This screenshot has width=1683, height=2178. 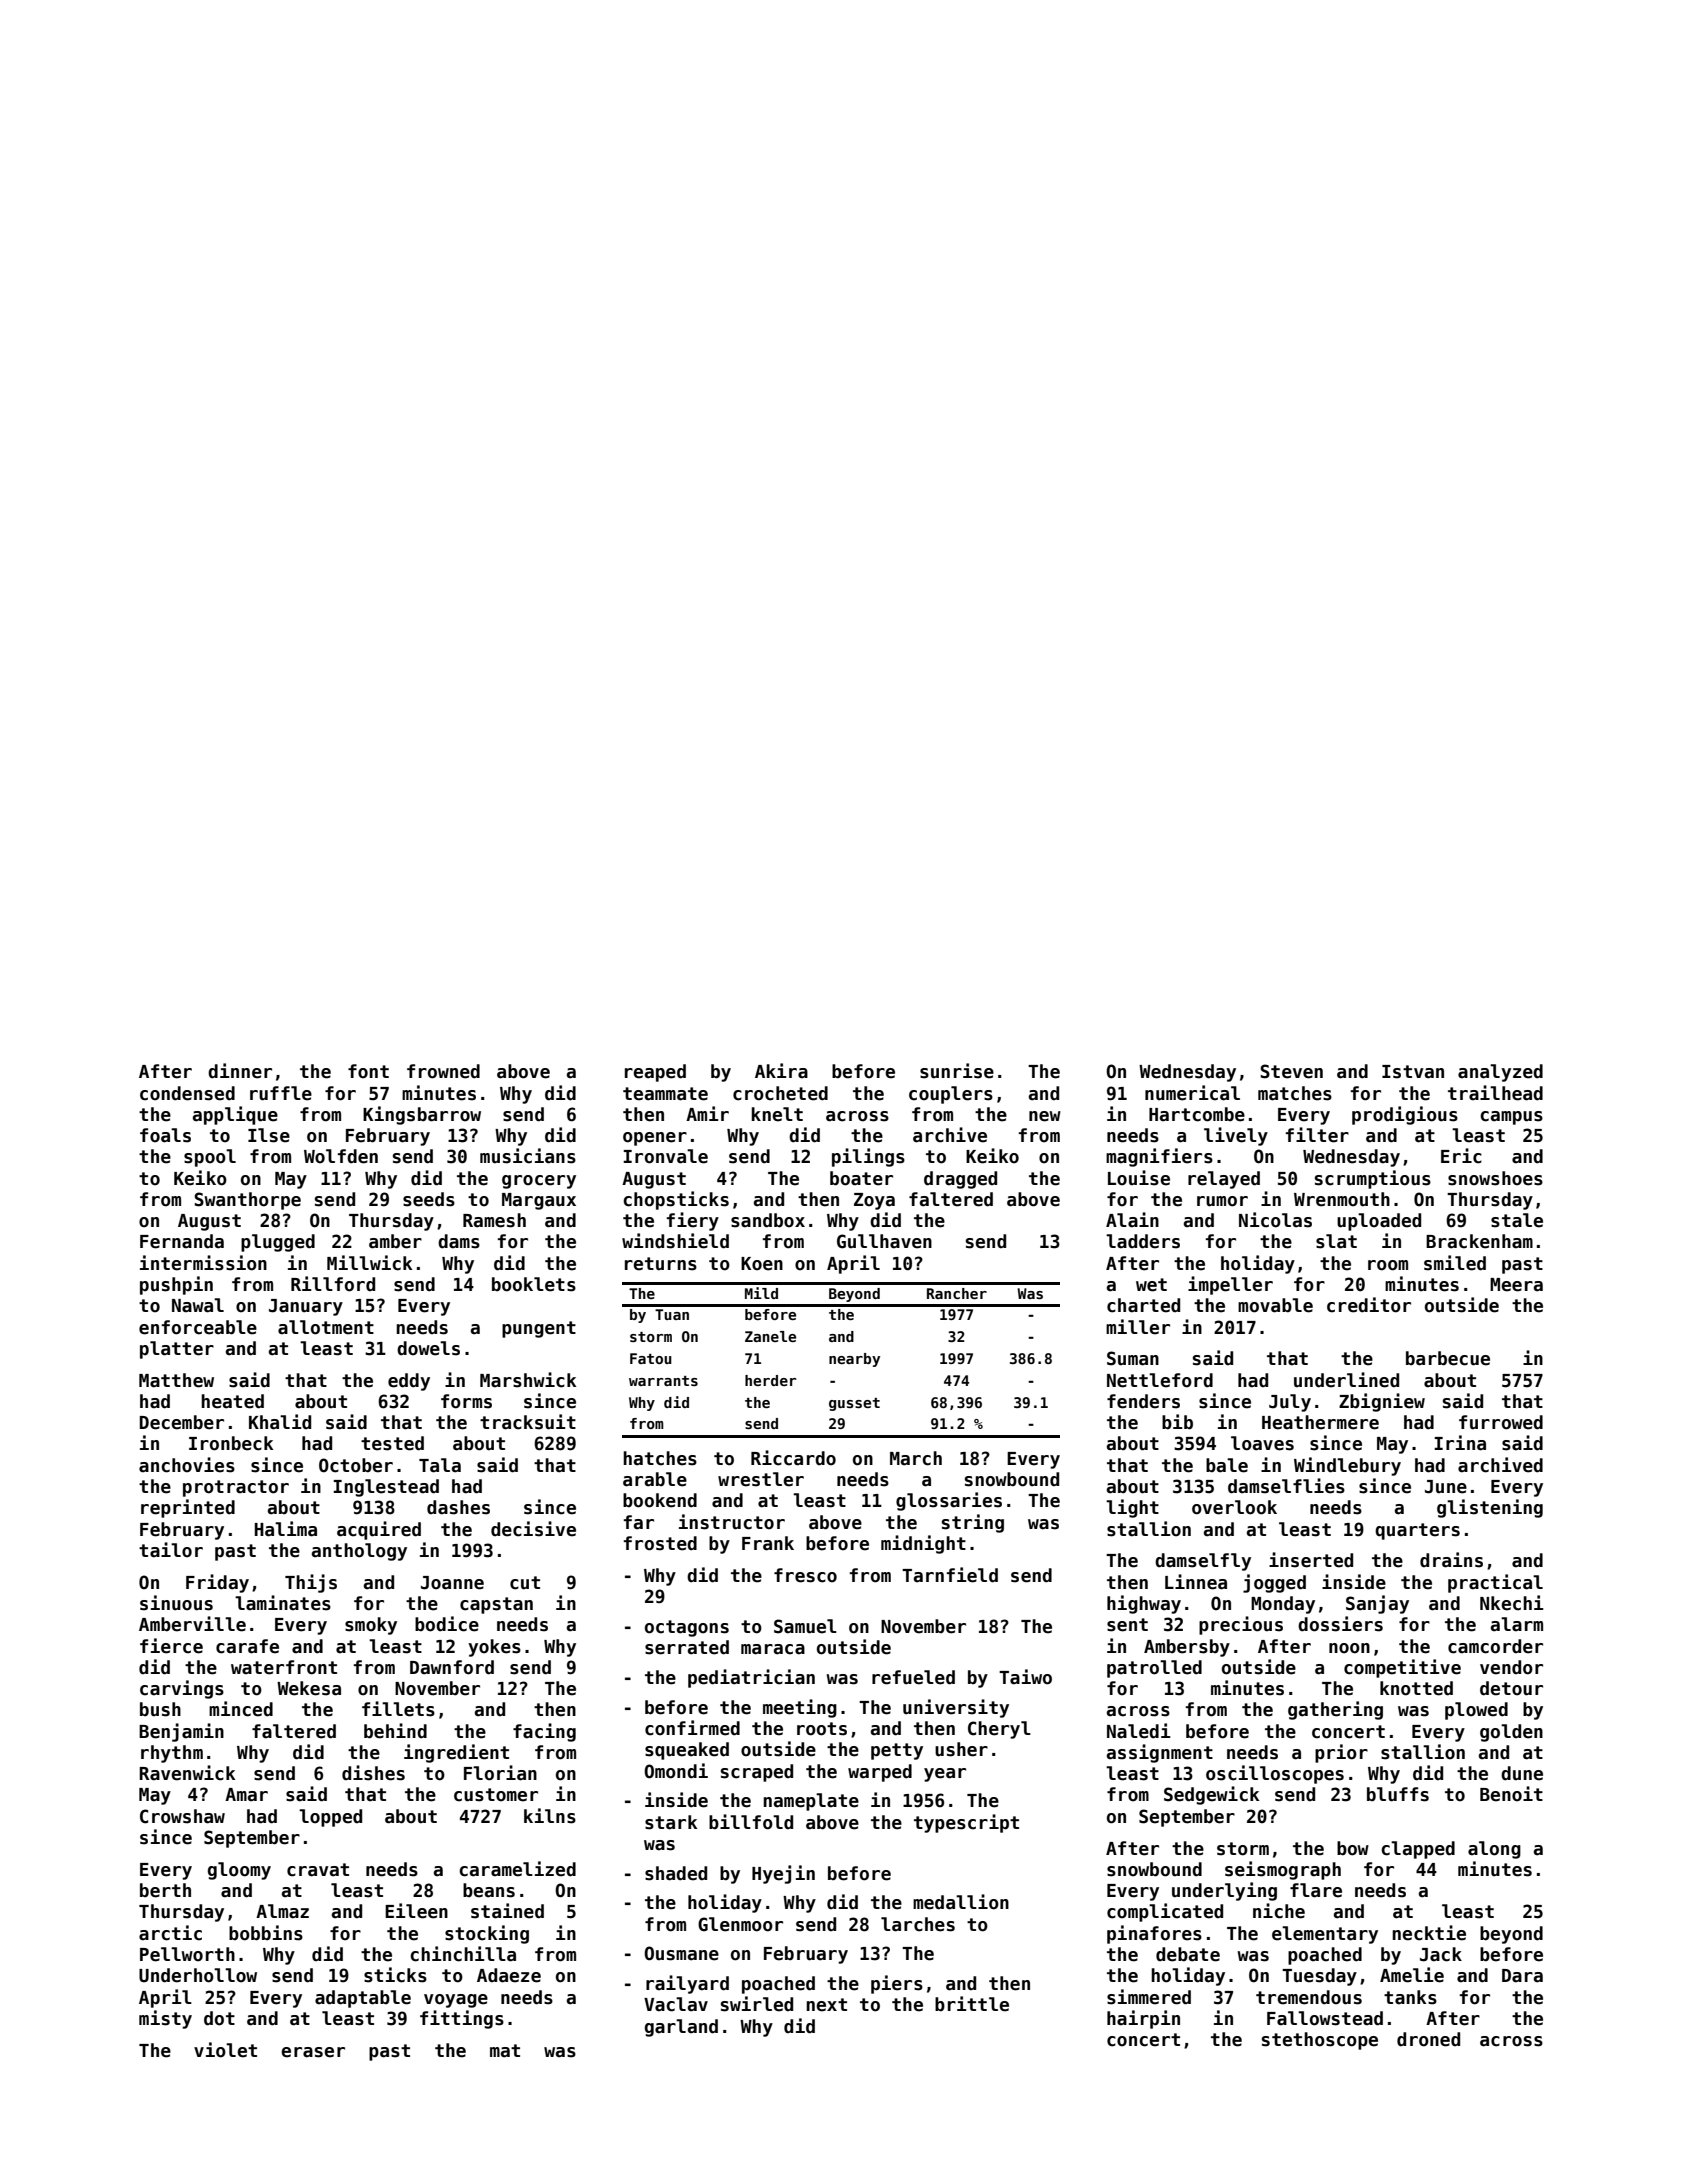 What do you see at coordinates (957, 1071) in the screenshot?
I see `sunrise` at bounding box center [957, 1071].
